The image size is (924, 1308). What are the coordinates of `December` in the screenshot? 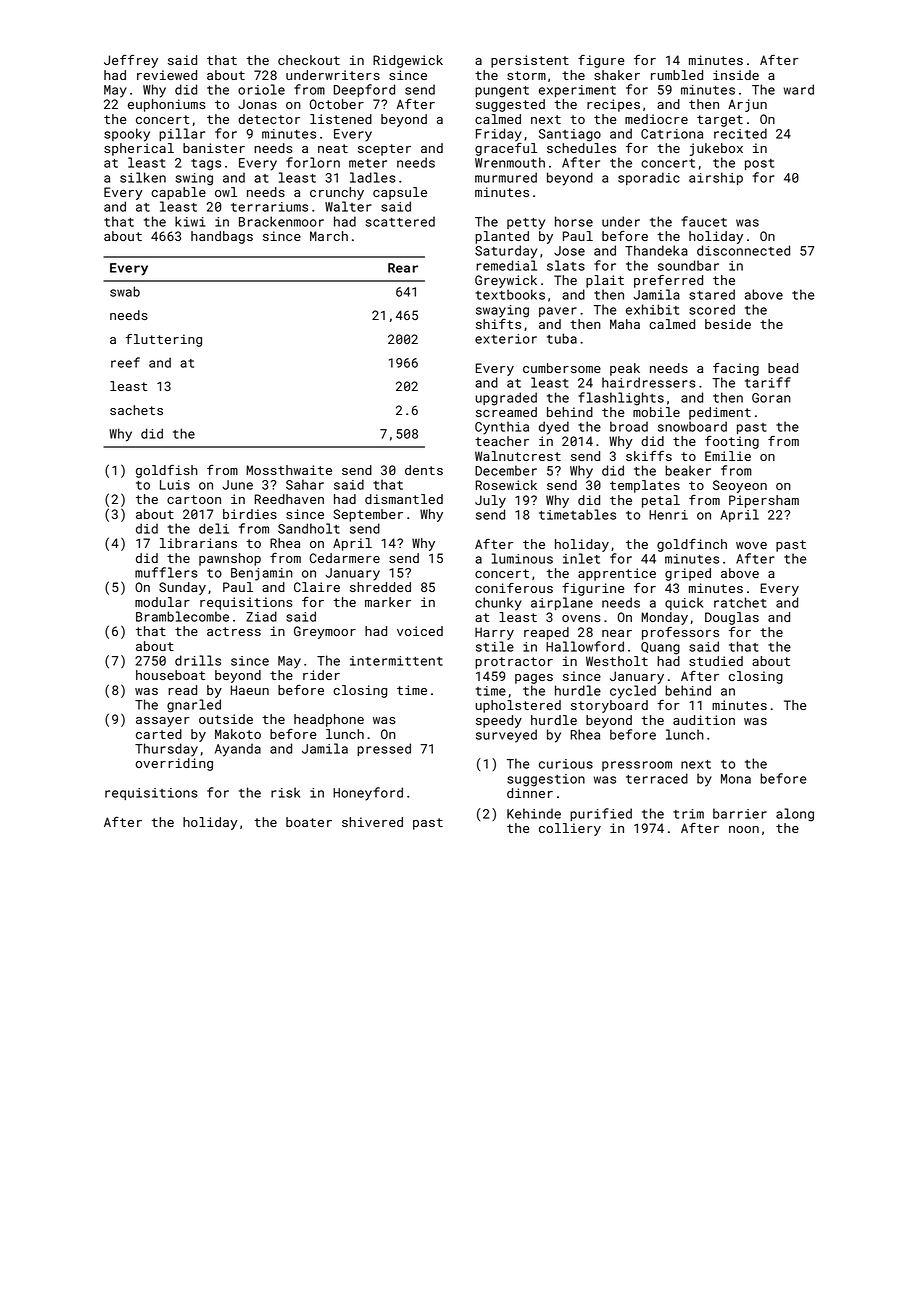 It's located at (506, 470).
